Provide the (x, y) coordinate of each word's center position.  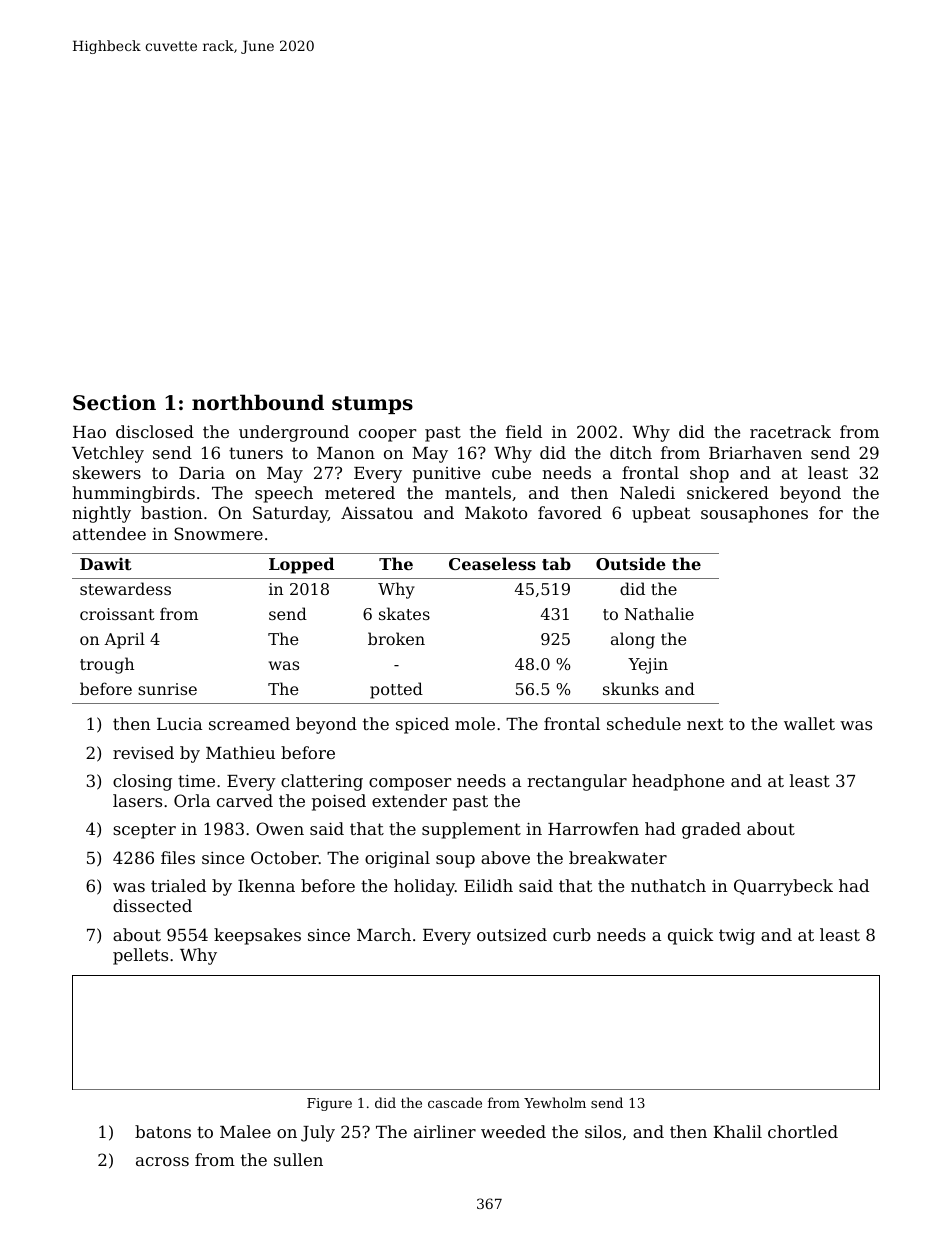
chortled (803, 1131)
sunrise (167, 689)
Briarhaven (755, 452)
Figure (329, 1104)
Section (114, 403)
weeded (513, 1131)
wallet (809, 723)
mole (475, 723)
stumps (372, 405)
